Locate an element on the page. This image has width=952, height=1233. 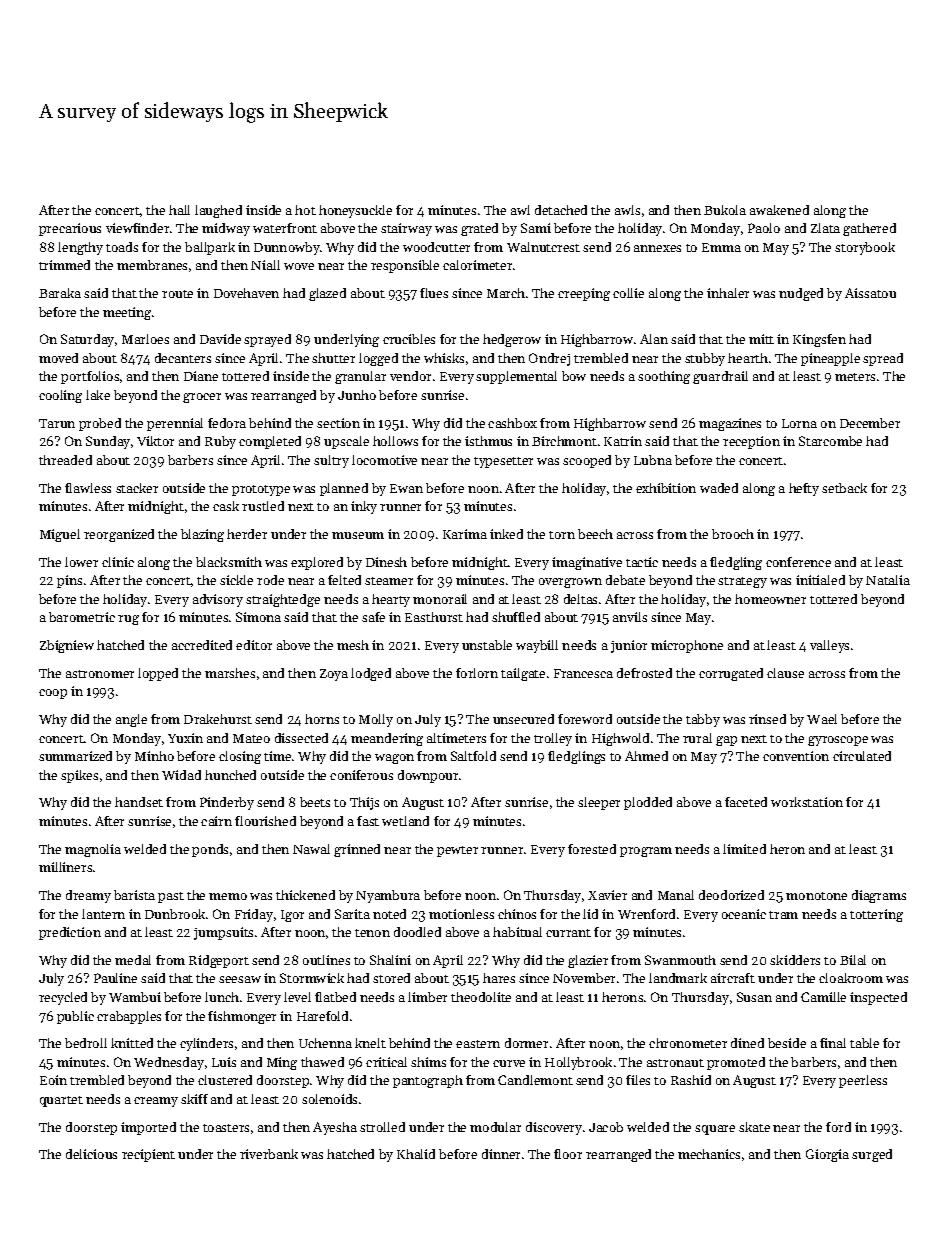
gathered is located at coordinates (869, 229).
